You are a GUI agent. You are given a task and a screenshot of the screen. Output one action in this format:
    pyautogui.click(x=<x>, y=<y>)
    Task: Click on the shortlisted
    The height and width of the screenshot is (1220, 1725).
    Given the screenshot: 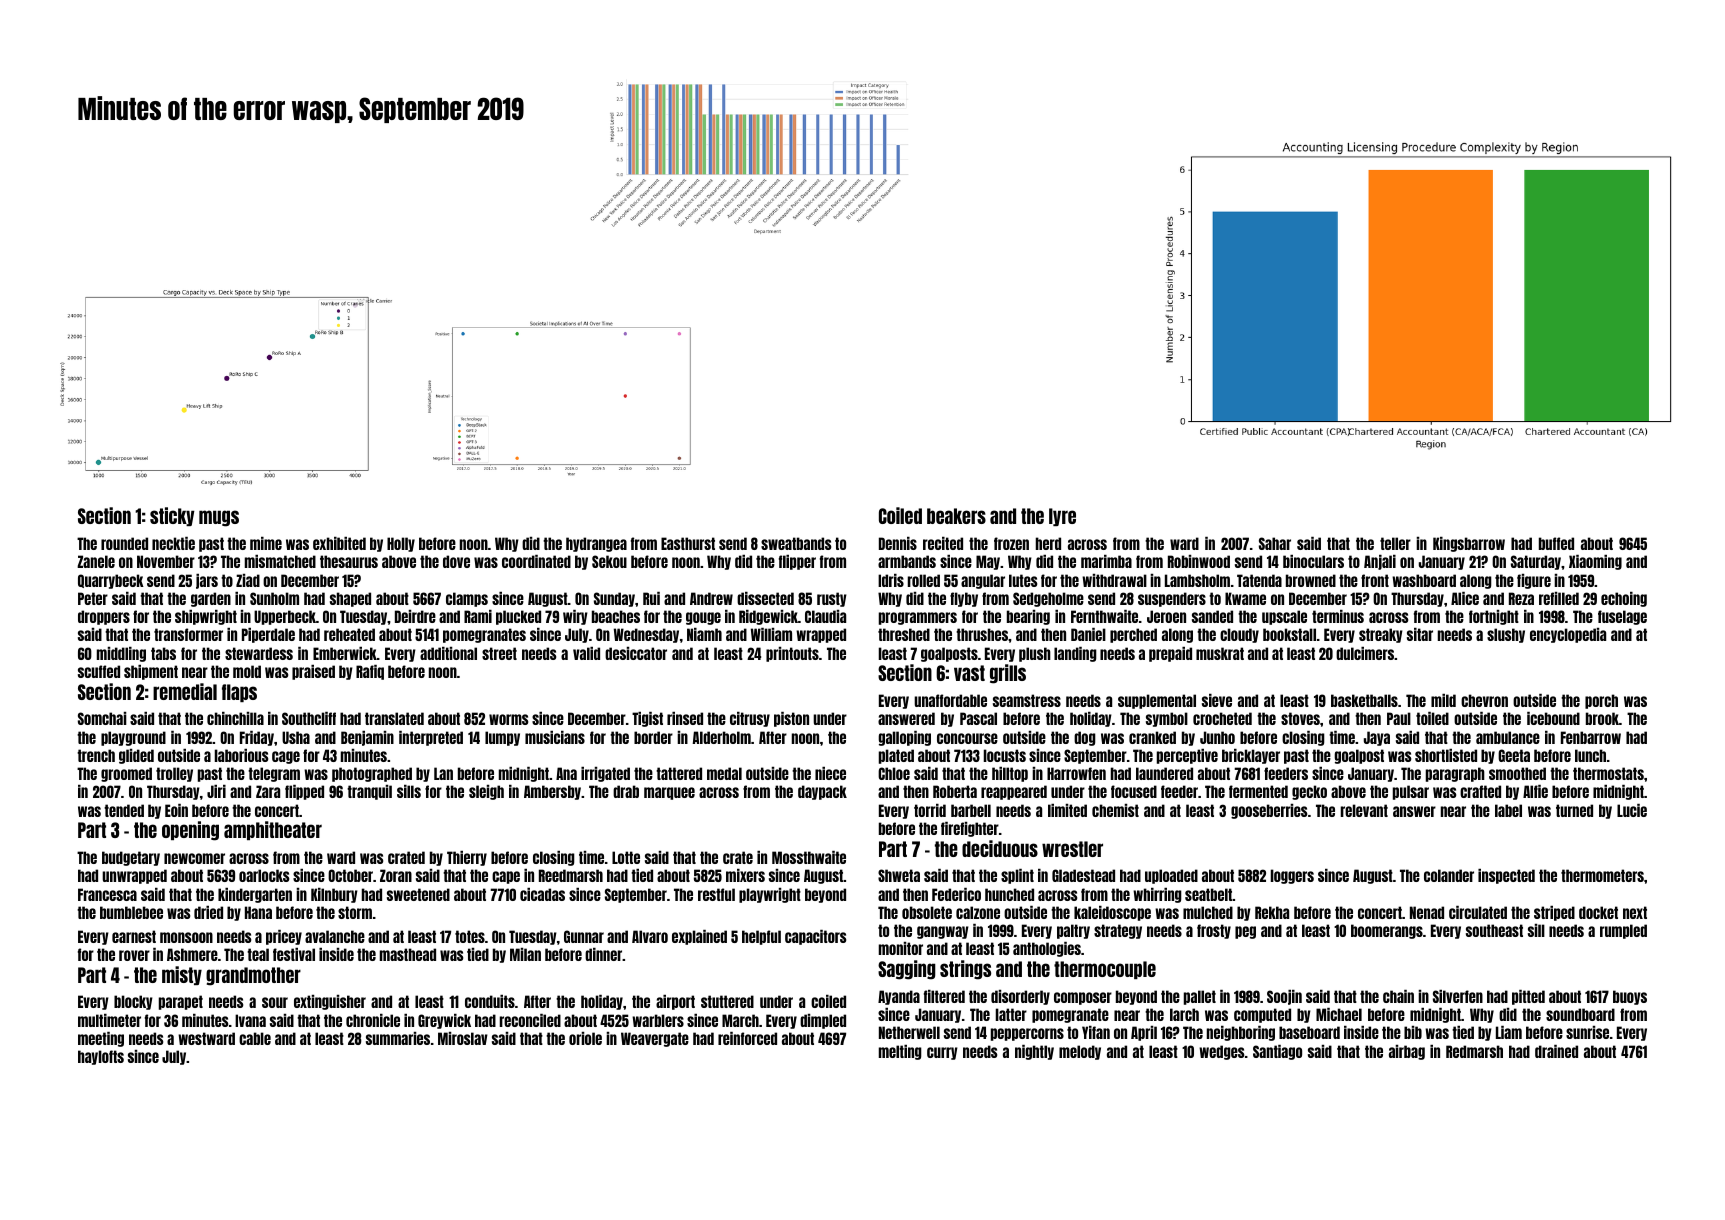 What is the action you would take?
    pyautogui.click(x=1446, y=755)
